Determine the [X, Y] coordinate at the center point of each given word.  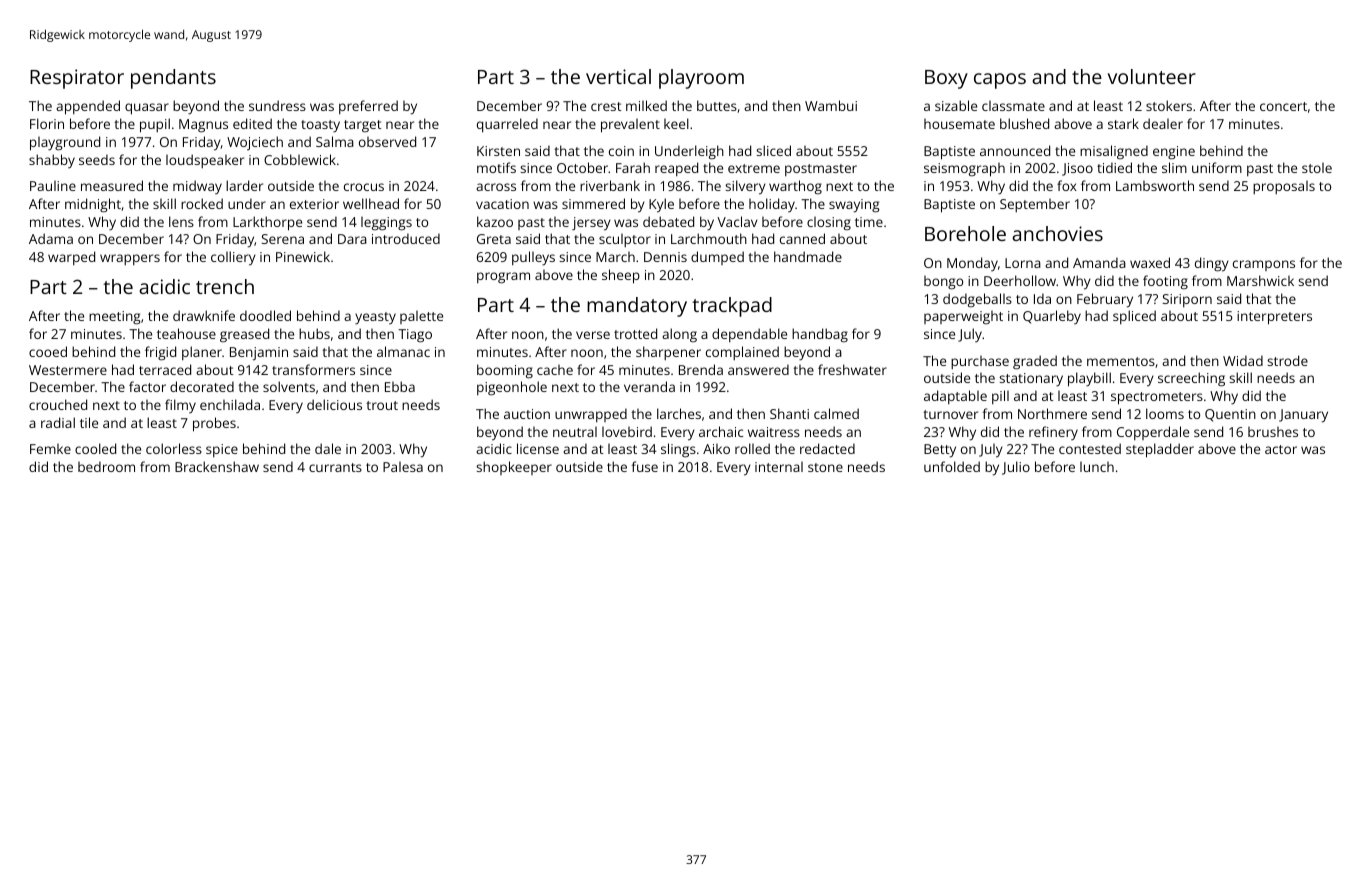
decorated [202, 386]
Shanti [789, 413]
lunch [1097, 467]
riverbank [610, 185]
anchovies [1057, 233]
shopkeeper [514, 468]
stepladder [1160, 450]
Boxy [946, 79]
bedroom [106, 466]
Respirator [77, 79]
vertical [618, 76]
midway [197, 187]
